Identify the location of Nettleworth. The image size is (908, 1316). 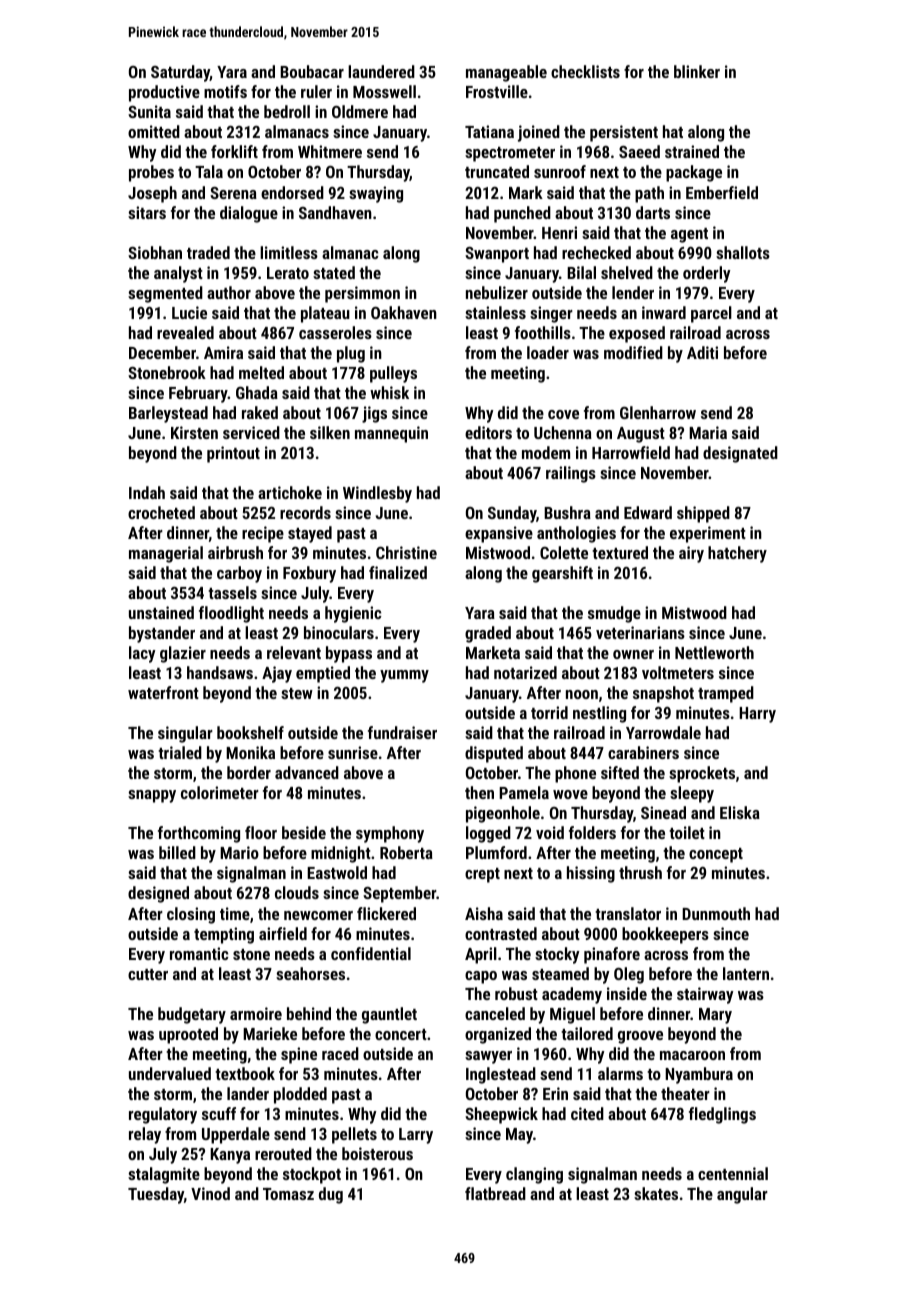
(714, 652).
